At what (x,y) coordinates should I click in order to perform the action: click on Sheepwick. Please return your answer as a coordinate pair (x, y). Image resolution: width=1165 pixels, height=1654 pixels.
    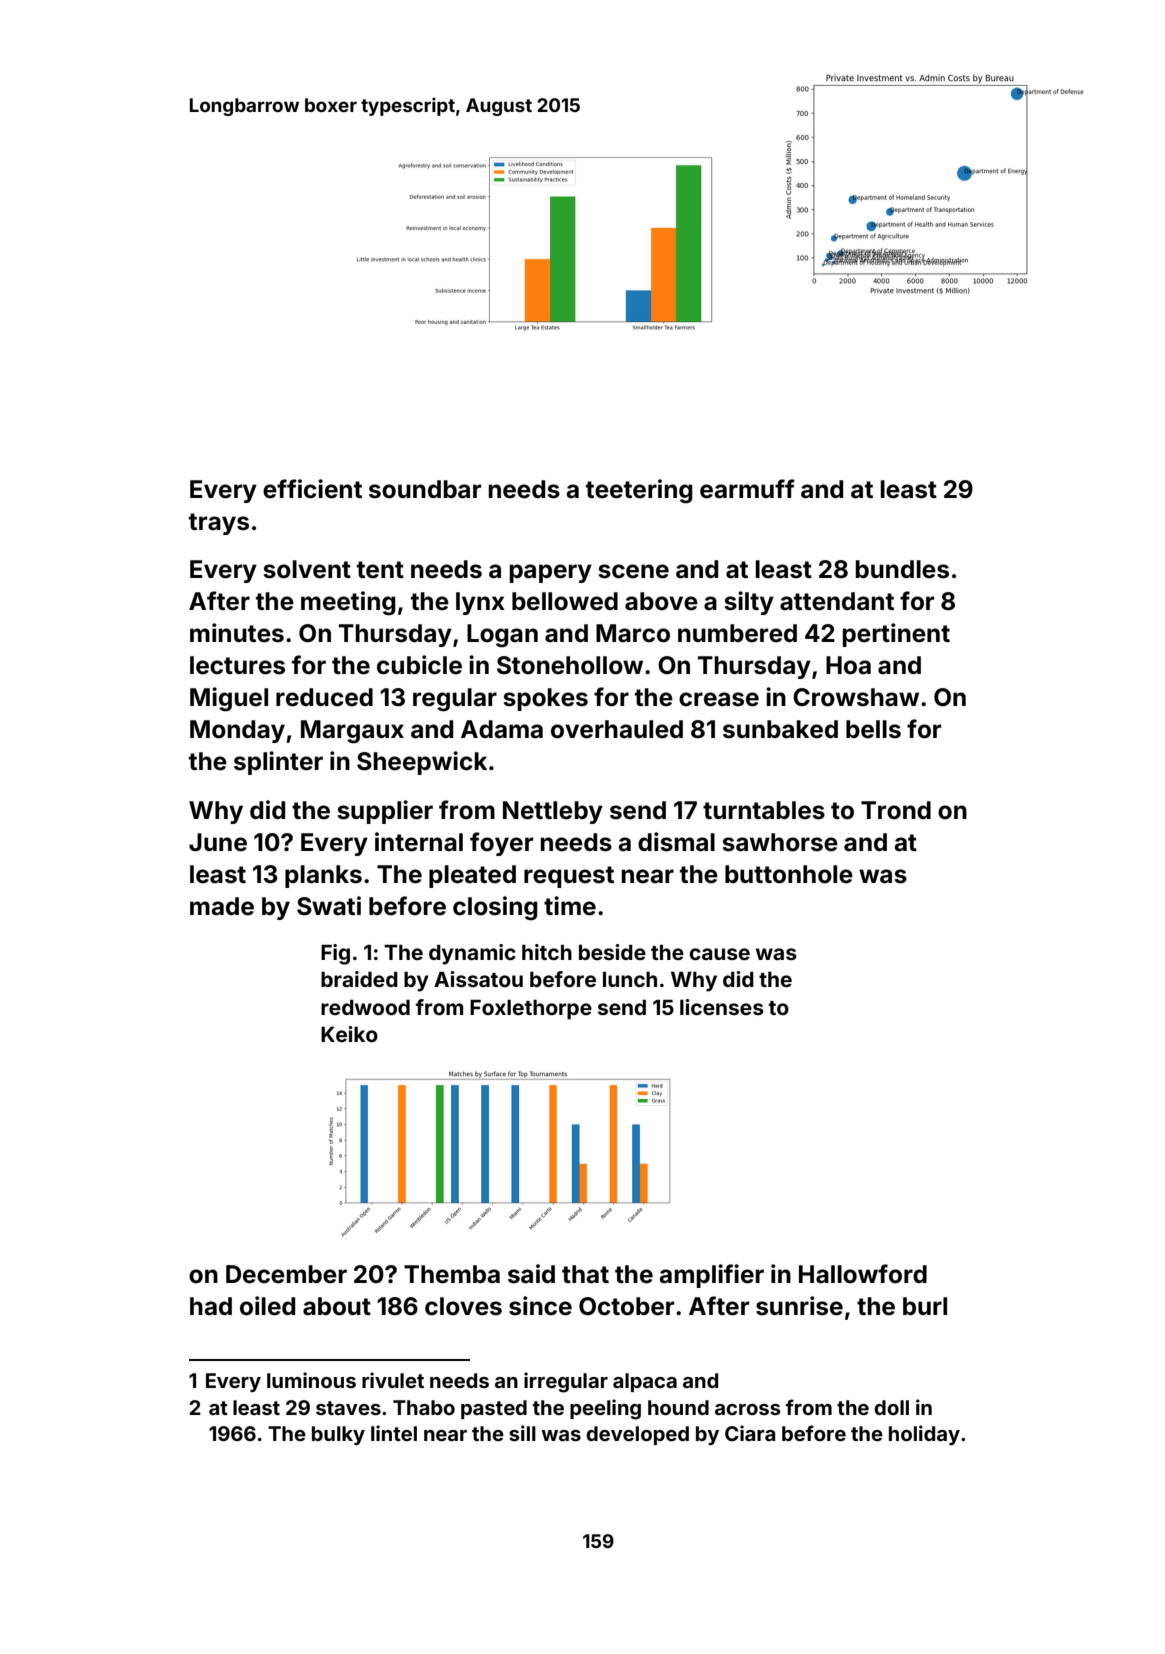
    Looking at the image, I should click on (422, 763).
